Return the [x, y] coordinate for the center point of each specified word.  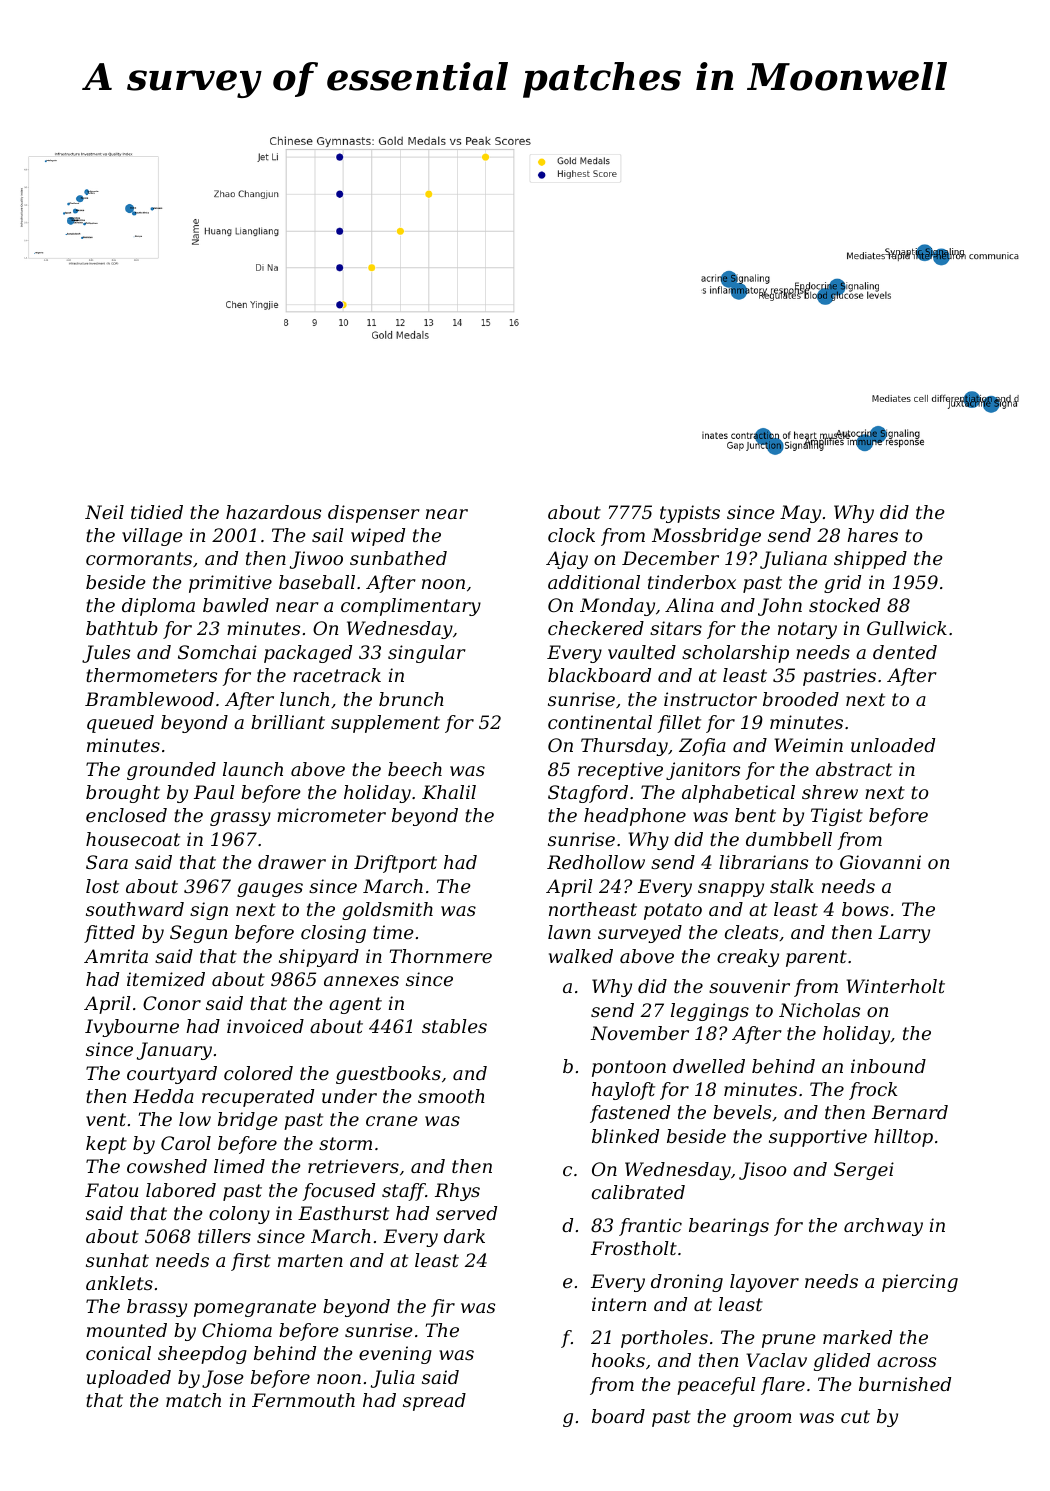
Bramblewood [149, 699]
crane [392, 1121]
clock [571, 535]
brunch [411, 699]
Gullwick [907, 628]
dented [905, 652]
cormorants [139, 558]
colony [239, 1215]
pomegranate [255, 1308]
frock [873, 1091]
